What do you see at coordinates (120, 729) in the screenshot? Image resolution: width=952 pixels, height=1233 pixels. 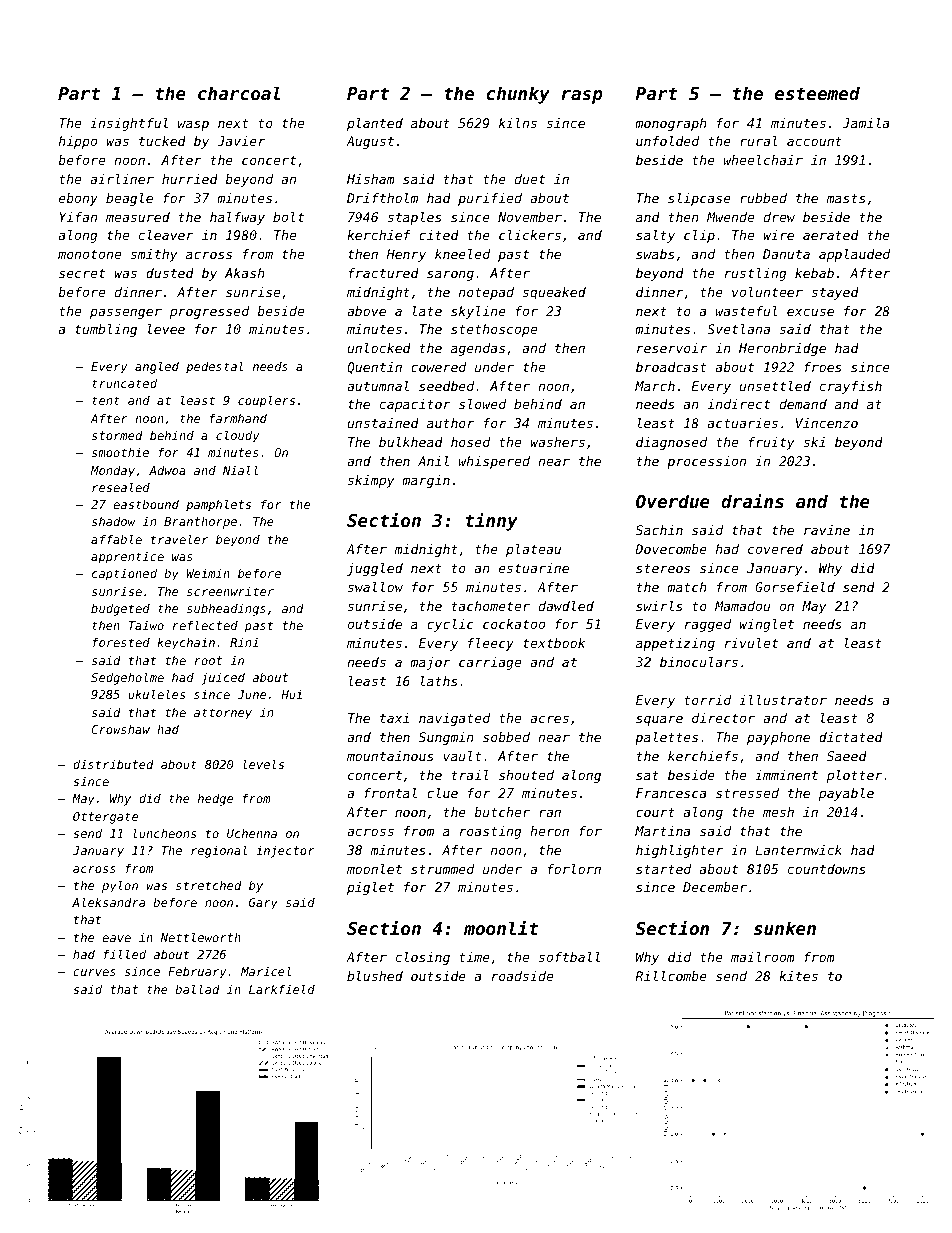 I see `Crowshaw` at bounding box center [120, 729].
